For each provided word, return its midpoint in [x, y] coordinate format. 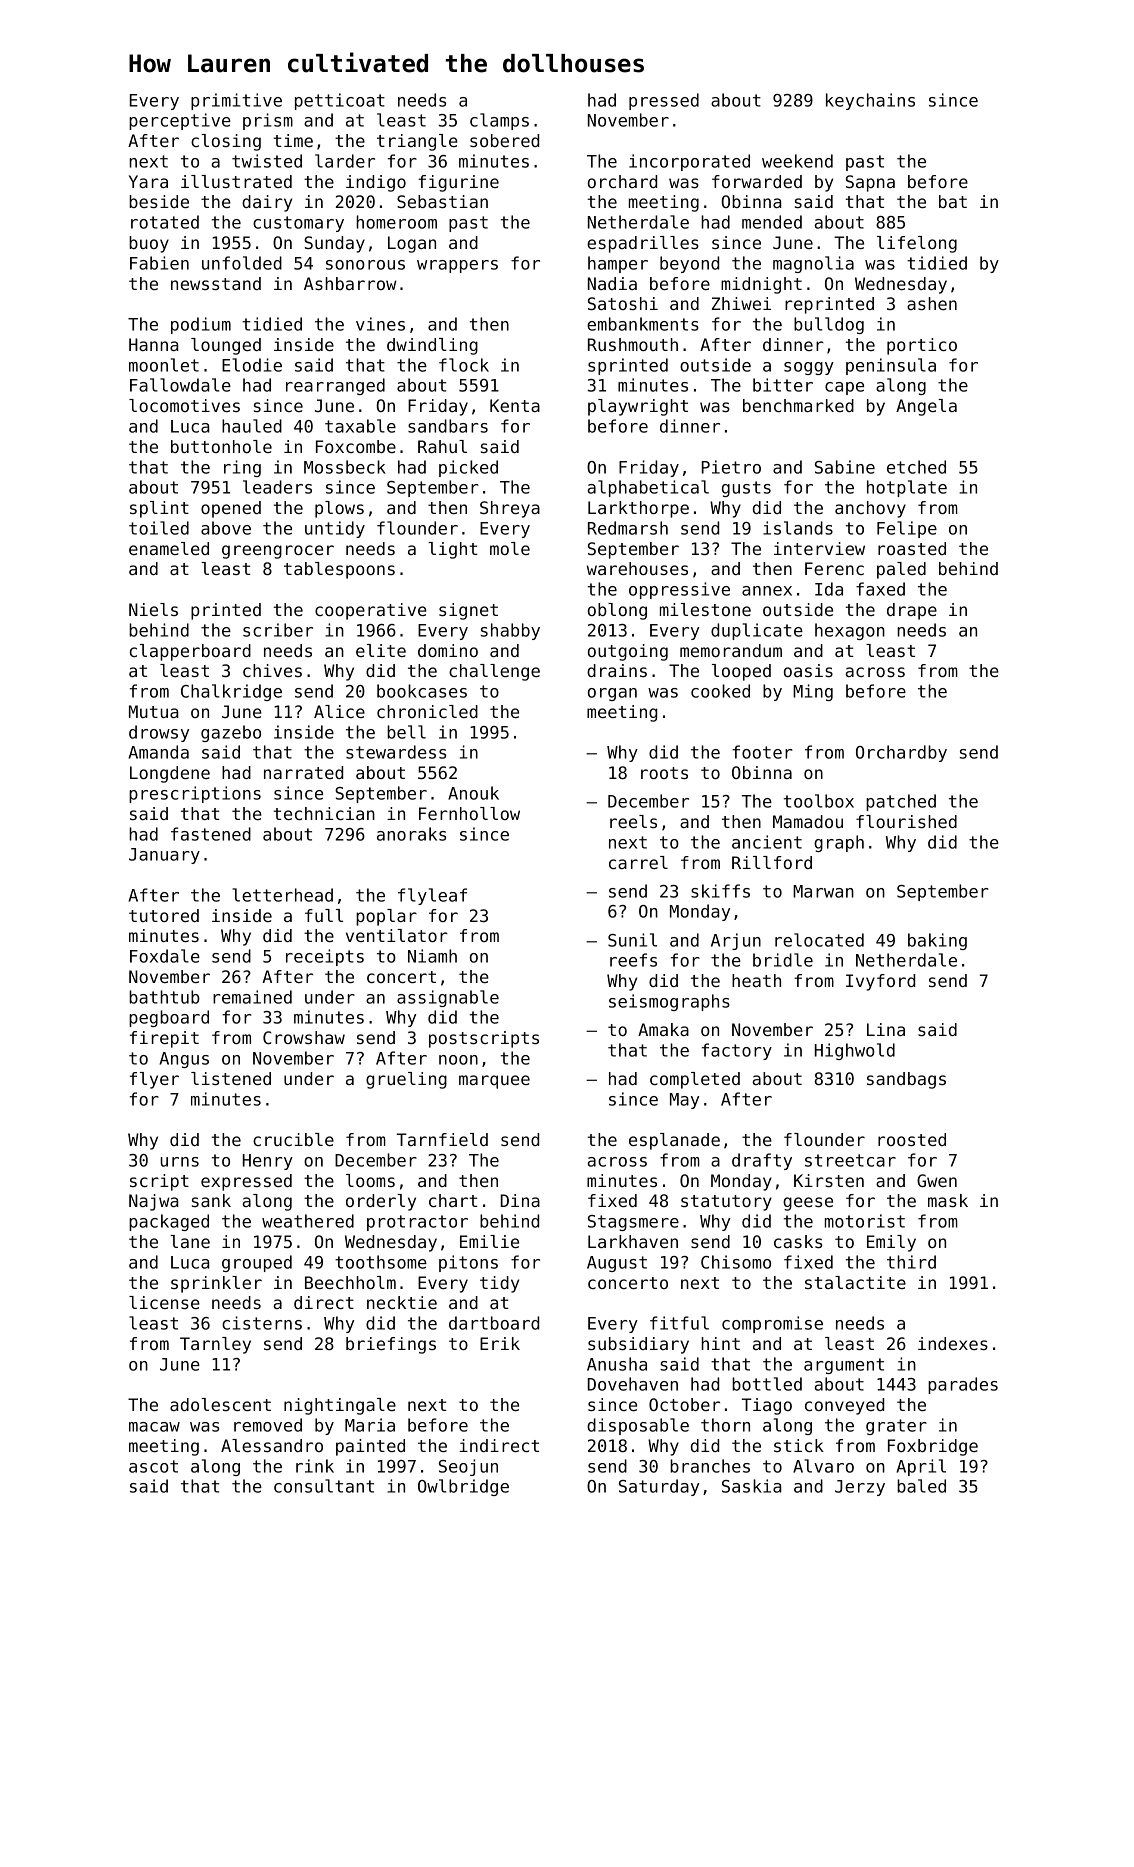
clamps [499, 121]
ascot [153, 1466]
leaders [277, 487]
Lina [886, 1029]
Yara [148, 181]
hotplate [907, 488]
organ [612, 694]
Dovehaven [633, 1384]
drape [912, 611]
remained [252, 997]
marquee [494, 1082]
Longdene [170, 774]
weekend [797, 161]
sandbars [448, 426]
